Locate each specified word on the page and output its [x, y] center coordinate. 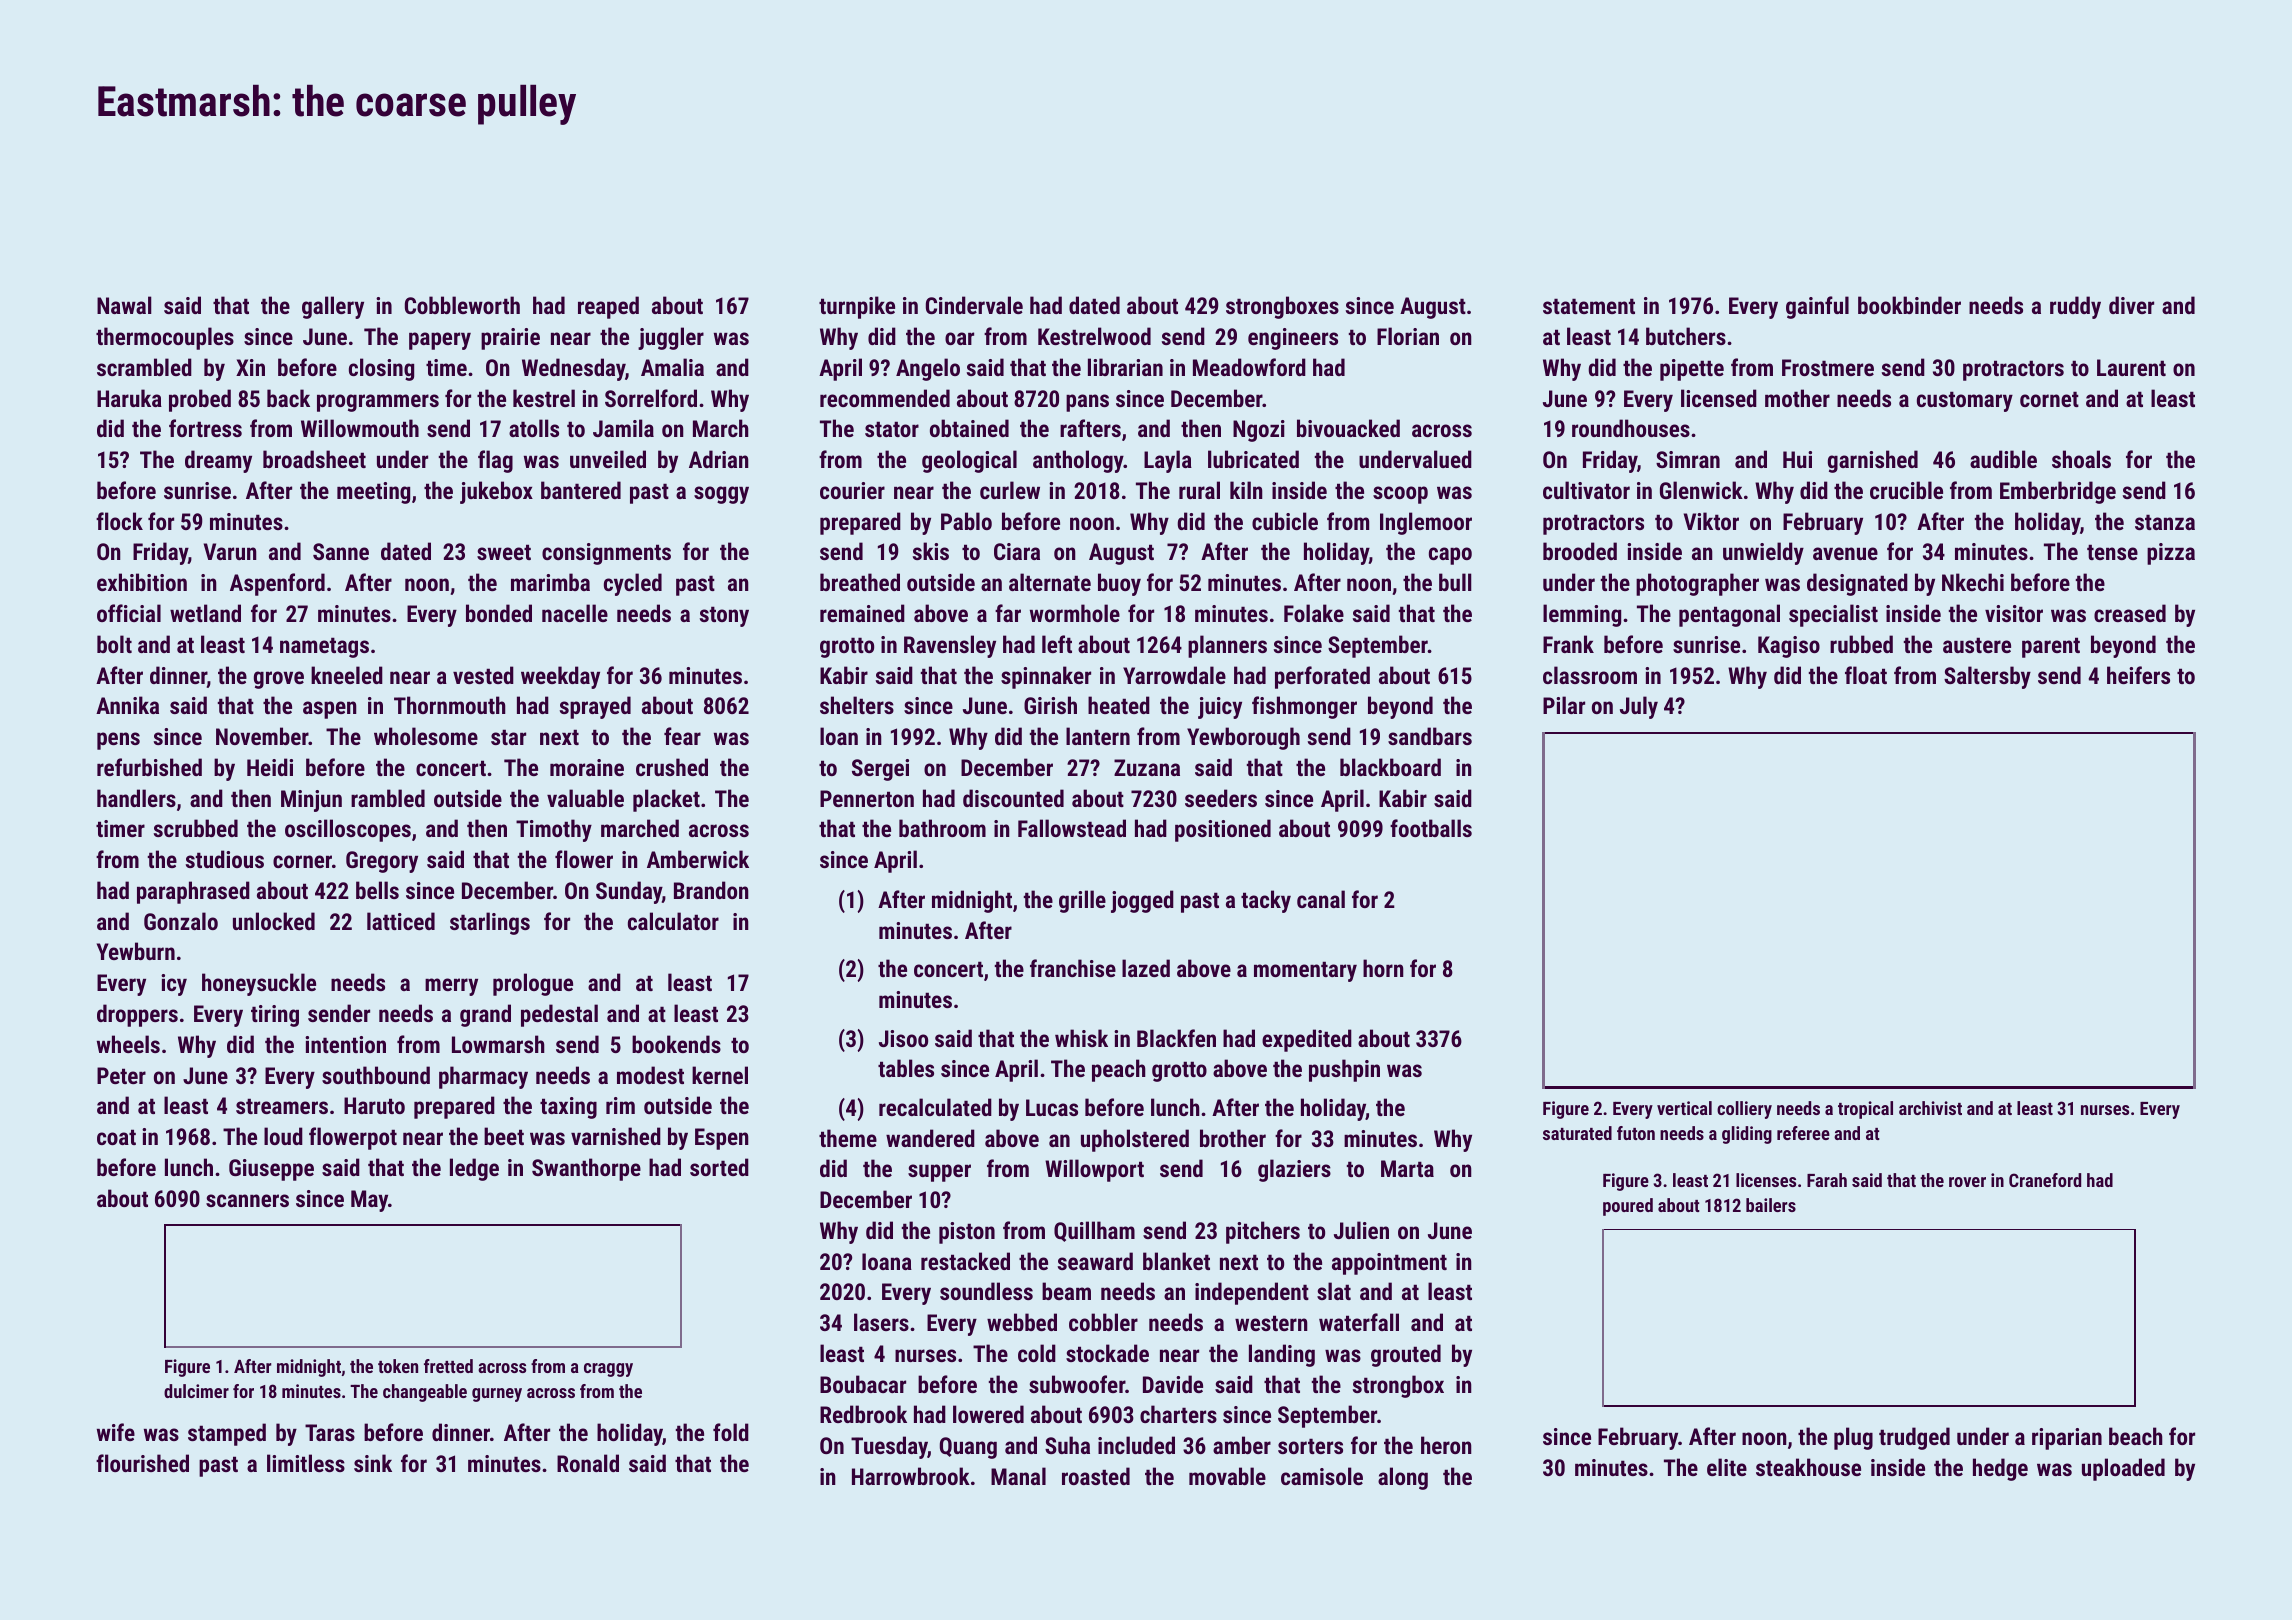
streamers [282, 1106]
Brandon [711, 890]
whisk [1081, 1038]
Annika [127, 705]
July [1639, 707]
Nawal [124, 305]
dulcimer [196, 1391]
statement [1589, 306]
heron [1446, 1445]
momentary [1305, 971]
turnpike [857, 307]
